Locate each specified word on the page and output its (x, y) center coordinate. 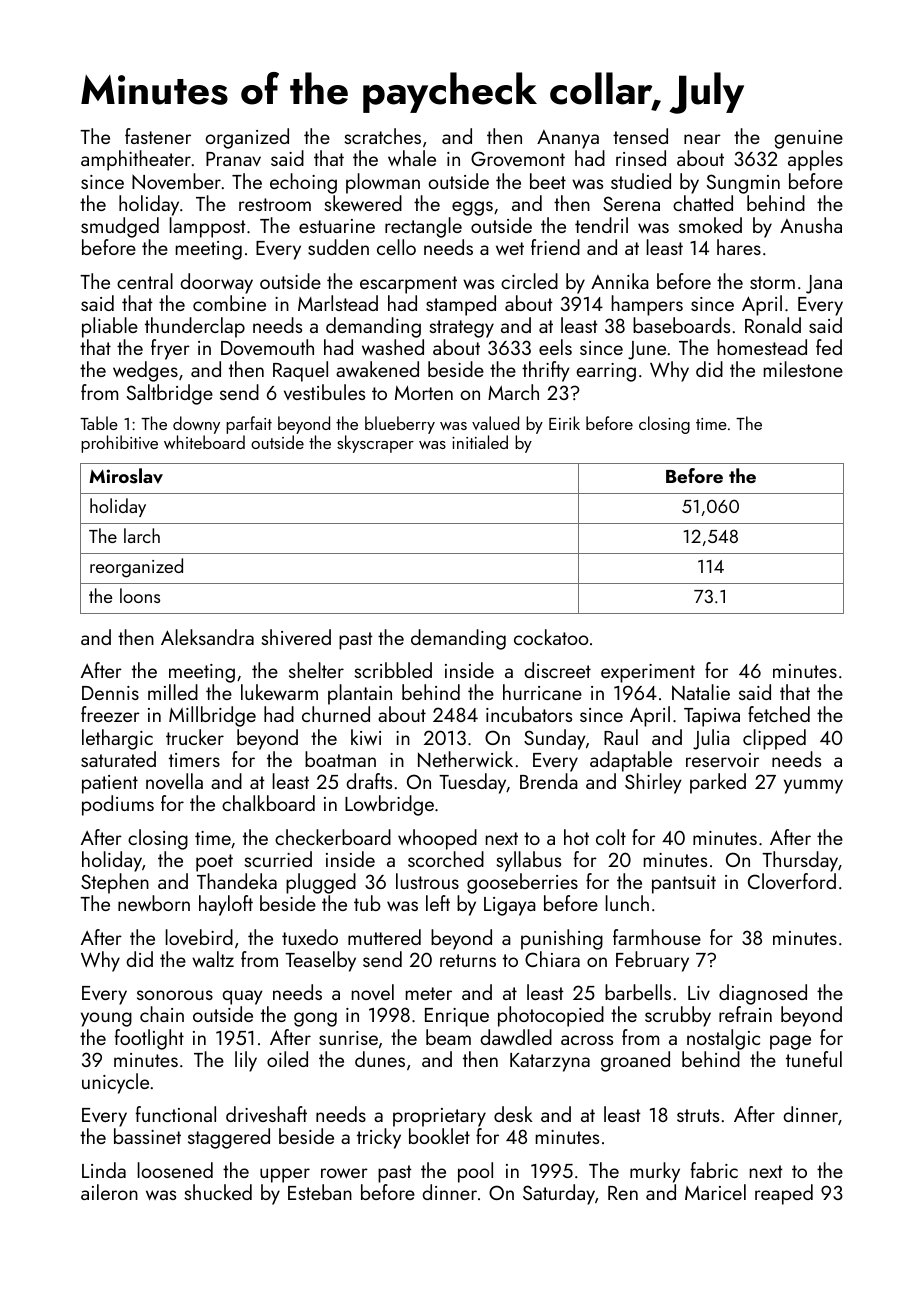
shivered (296, 637)
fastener (158, 136)
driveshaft (266, 1114)
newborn (154, 903)
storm (772, 282)
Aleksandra (207, 637)
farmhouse (657, 937)
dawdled (516, 1037)
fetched (779, 714)
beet (548, 181)
